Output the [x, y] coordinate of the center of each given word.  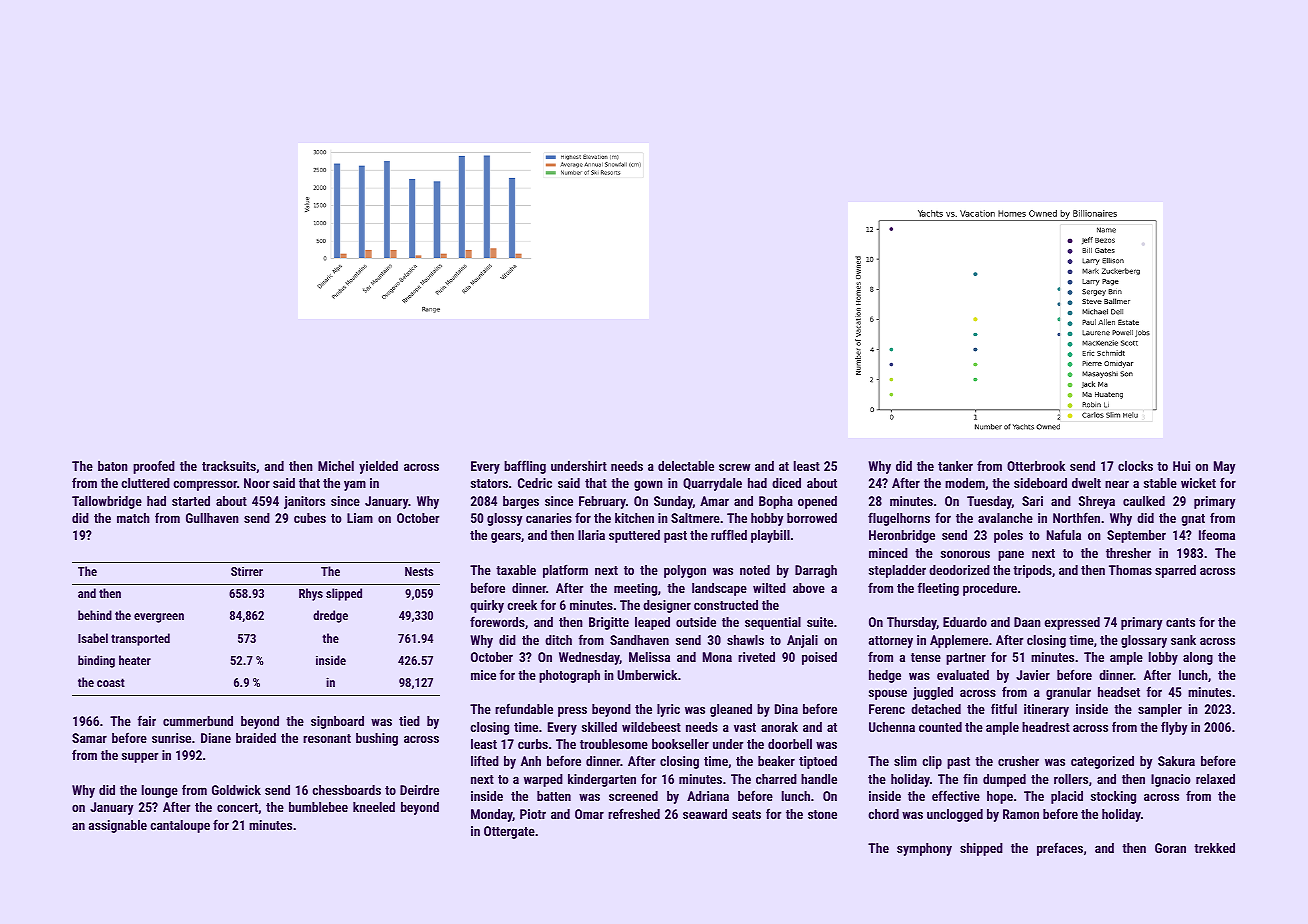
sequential [773, 623]
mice [483, 675]
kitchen [634, 518]
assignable [118, 826]
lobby [1163, 658]
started [191, 501]
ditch [558, 640]
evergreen [159, 618]
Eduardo [965, 622]
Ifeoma [1217, 534]
